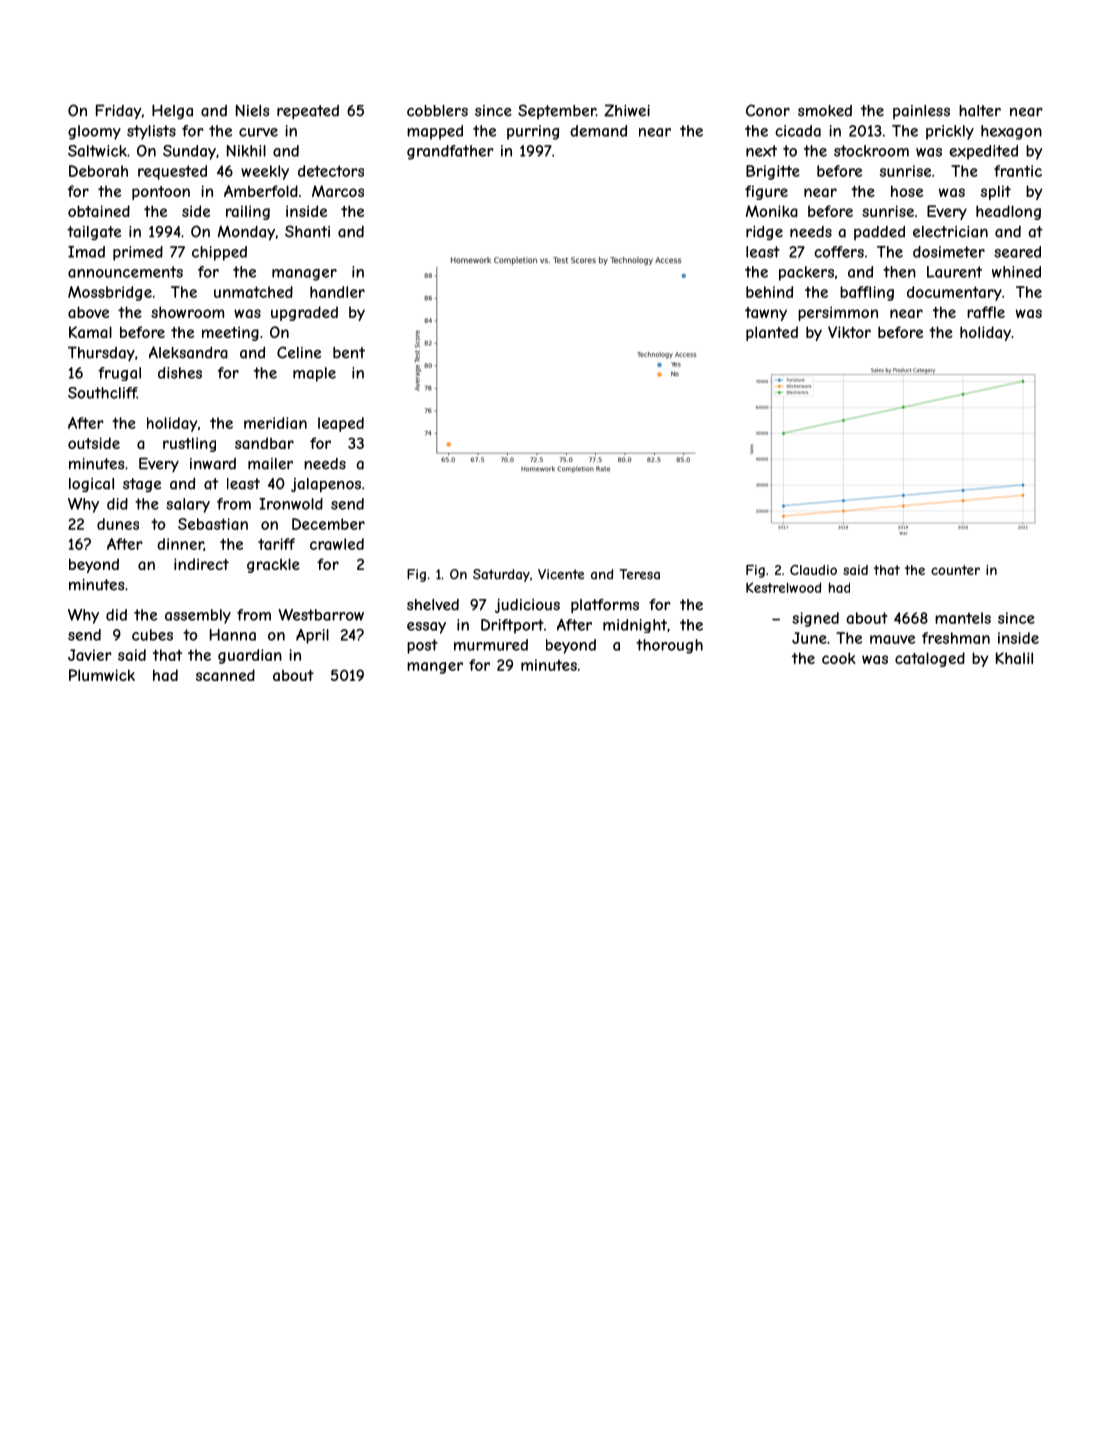 This image has height=1437, width=1110. I want to click on Shanti, so click(307, 231).
